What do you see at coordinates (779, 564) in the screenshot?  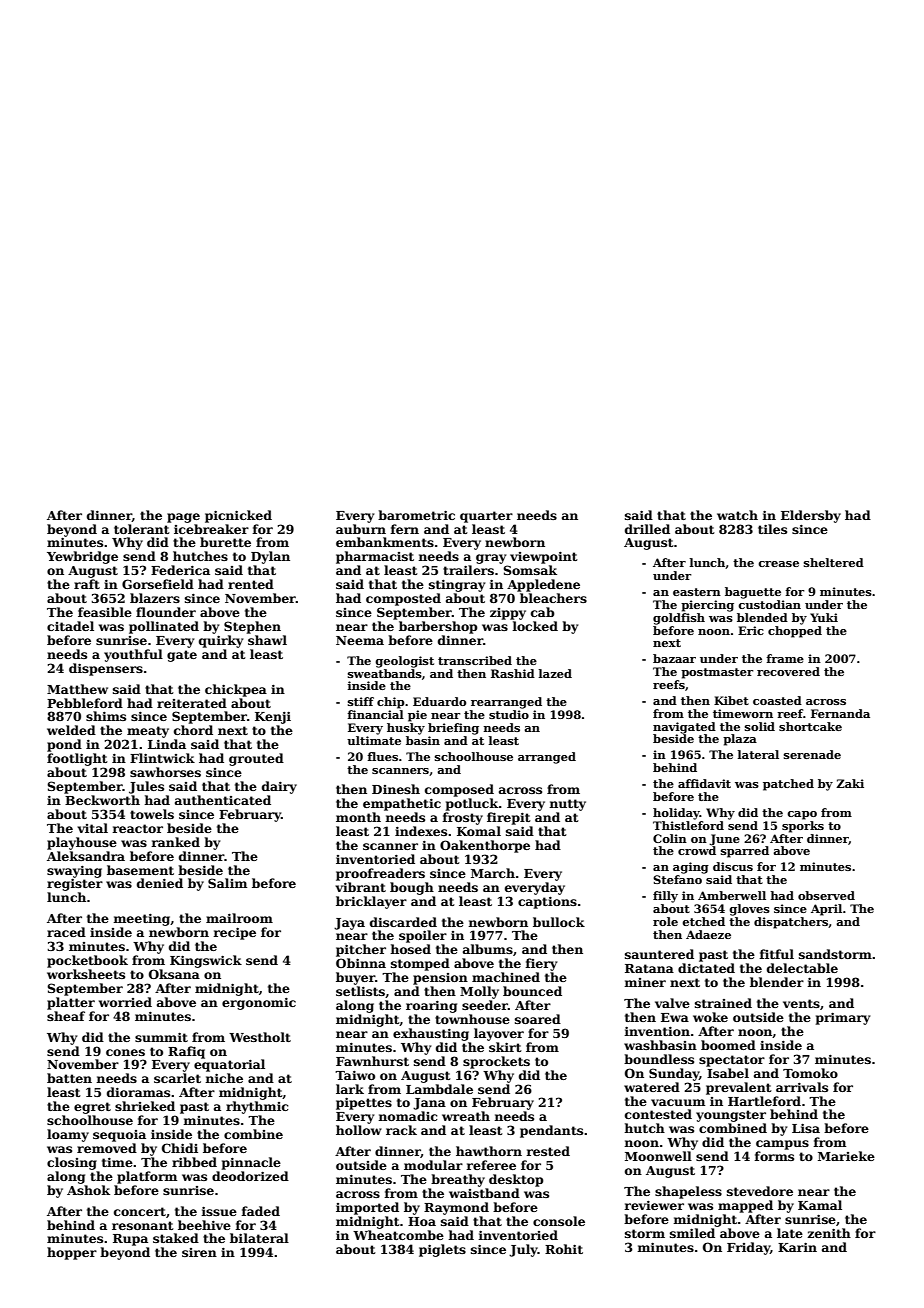 I see `crease` at bounding box center [779, 564].
